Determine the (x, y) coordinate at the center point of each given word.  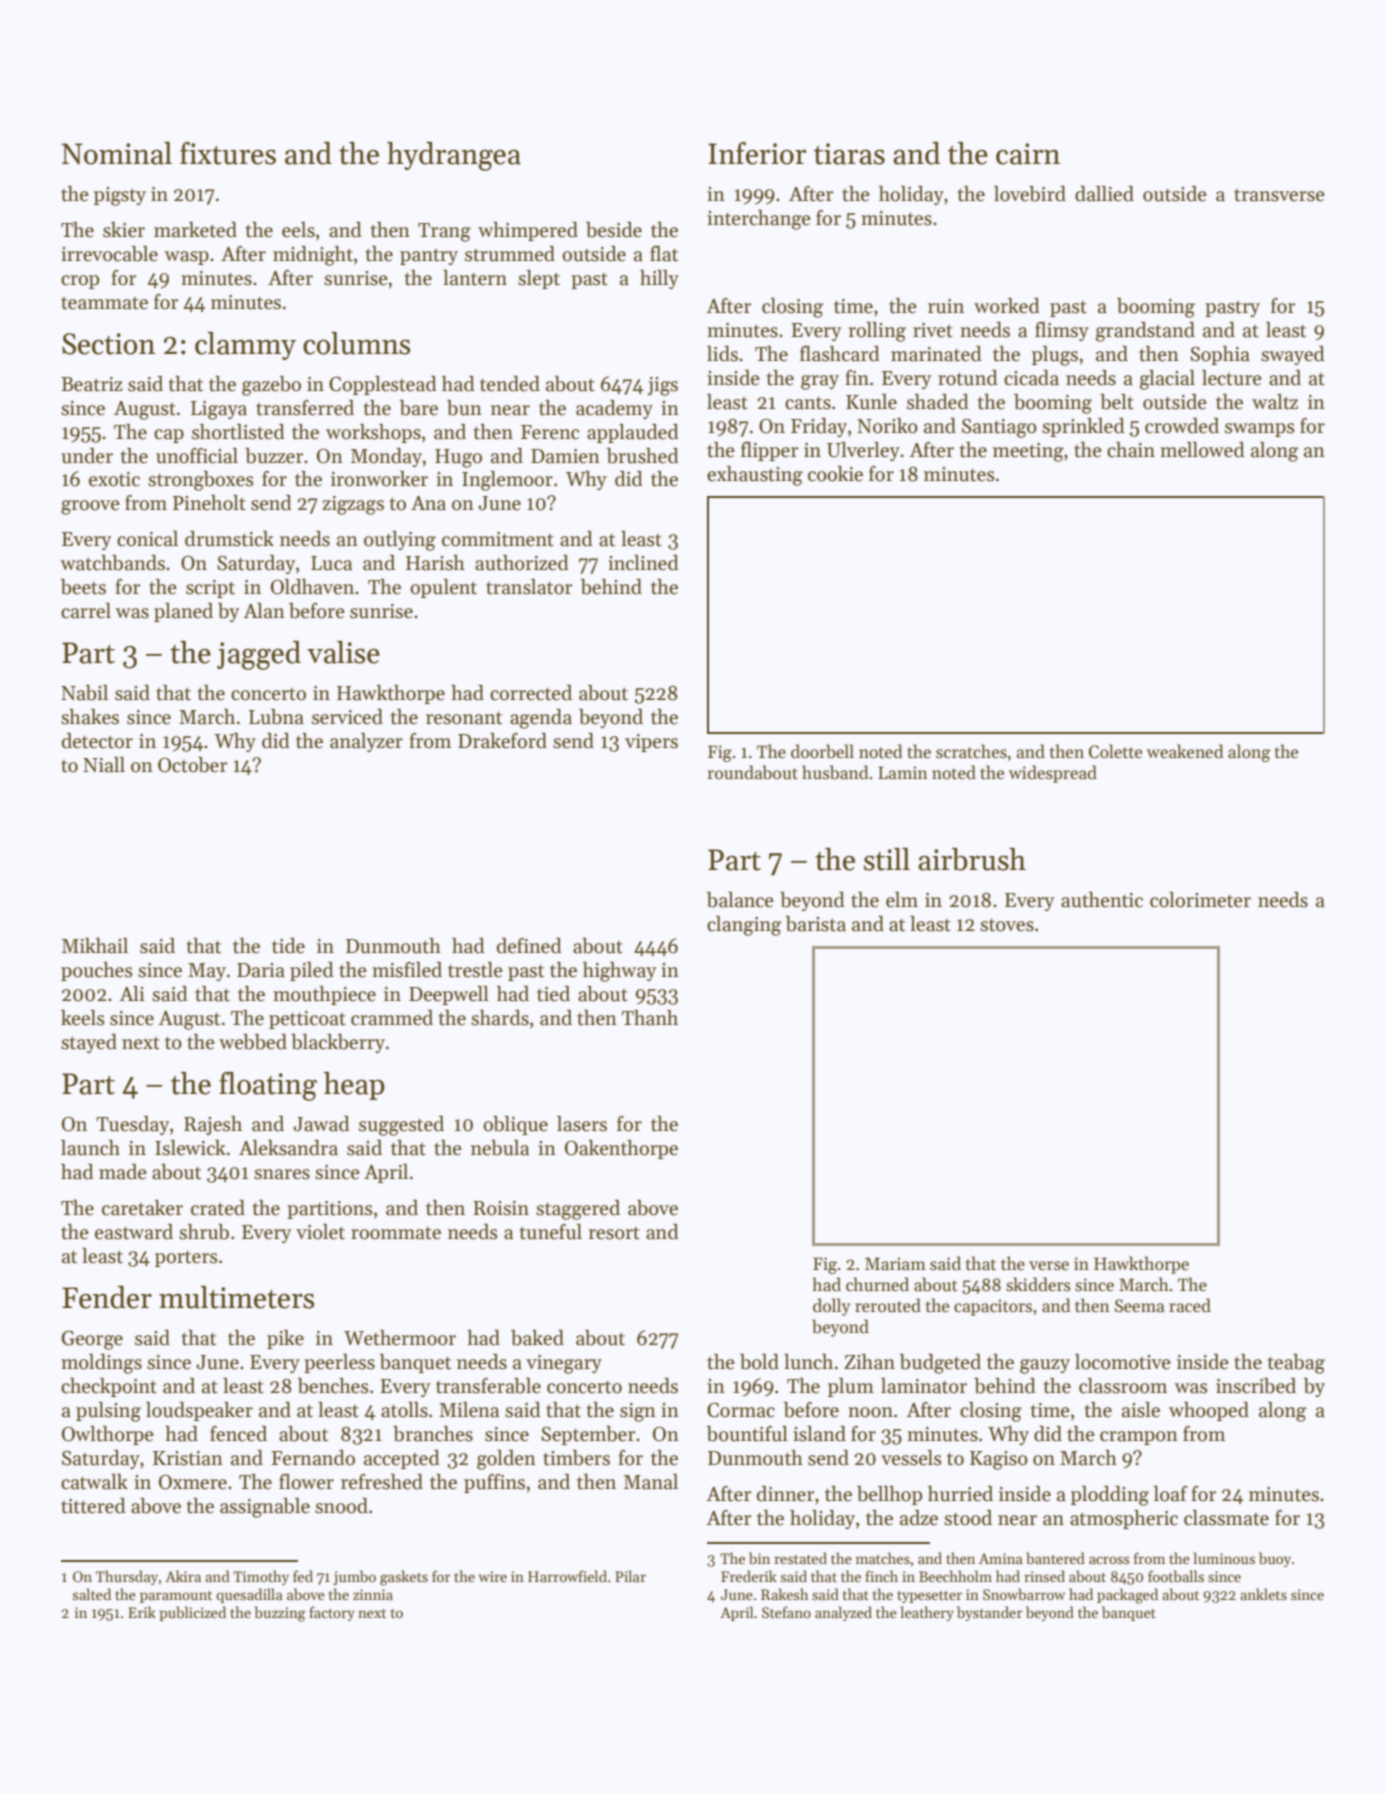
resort (614, 1233)
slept (539, 279)
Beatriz (92, 384)
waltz (1275, 402)
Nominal (116, 153)
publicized (192, 1613)
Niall (104, 765)
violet (320, 1232)
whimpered (528, 231)
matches (883, 1558)
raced (1190, 1305)
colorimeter (1200, 900)
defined (529, 946)
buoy (1275, 1559)
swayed (1293, 355)
